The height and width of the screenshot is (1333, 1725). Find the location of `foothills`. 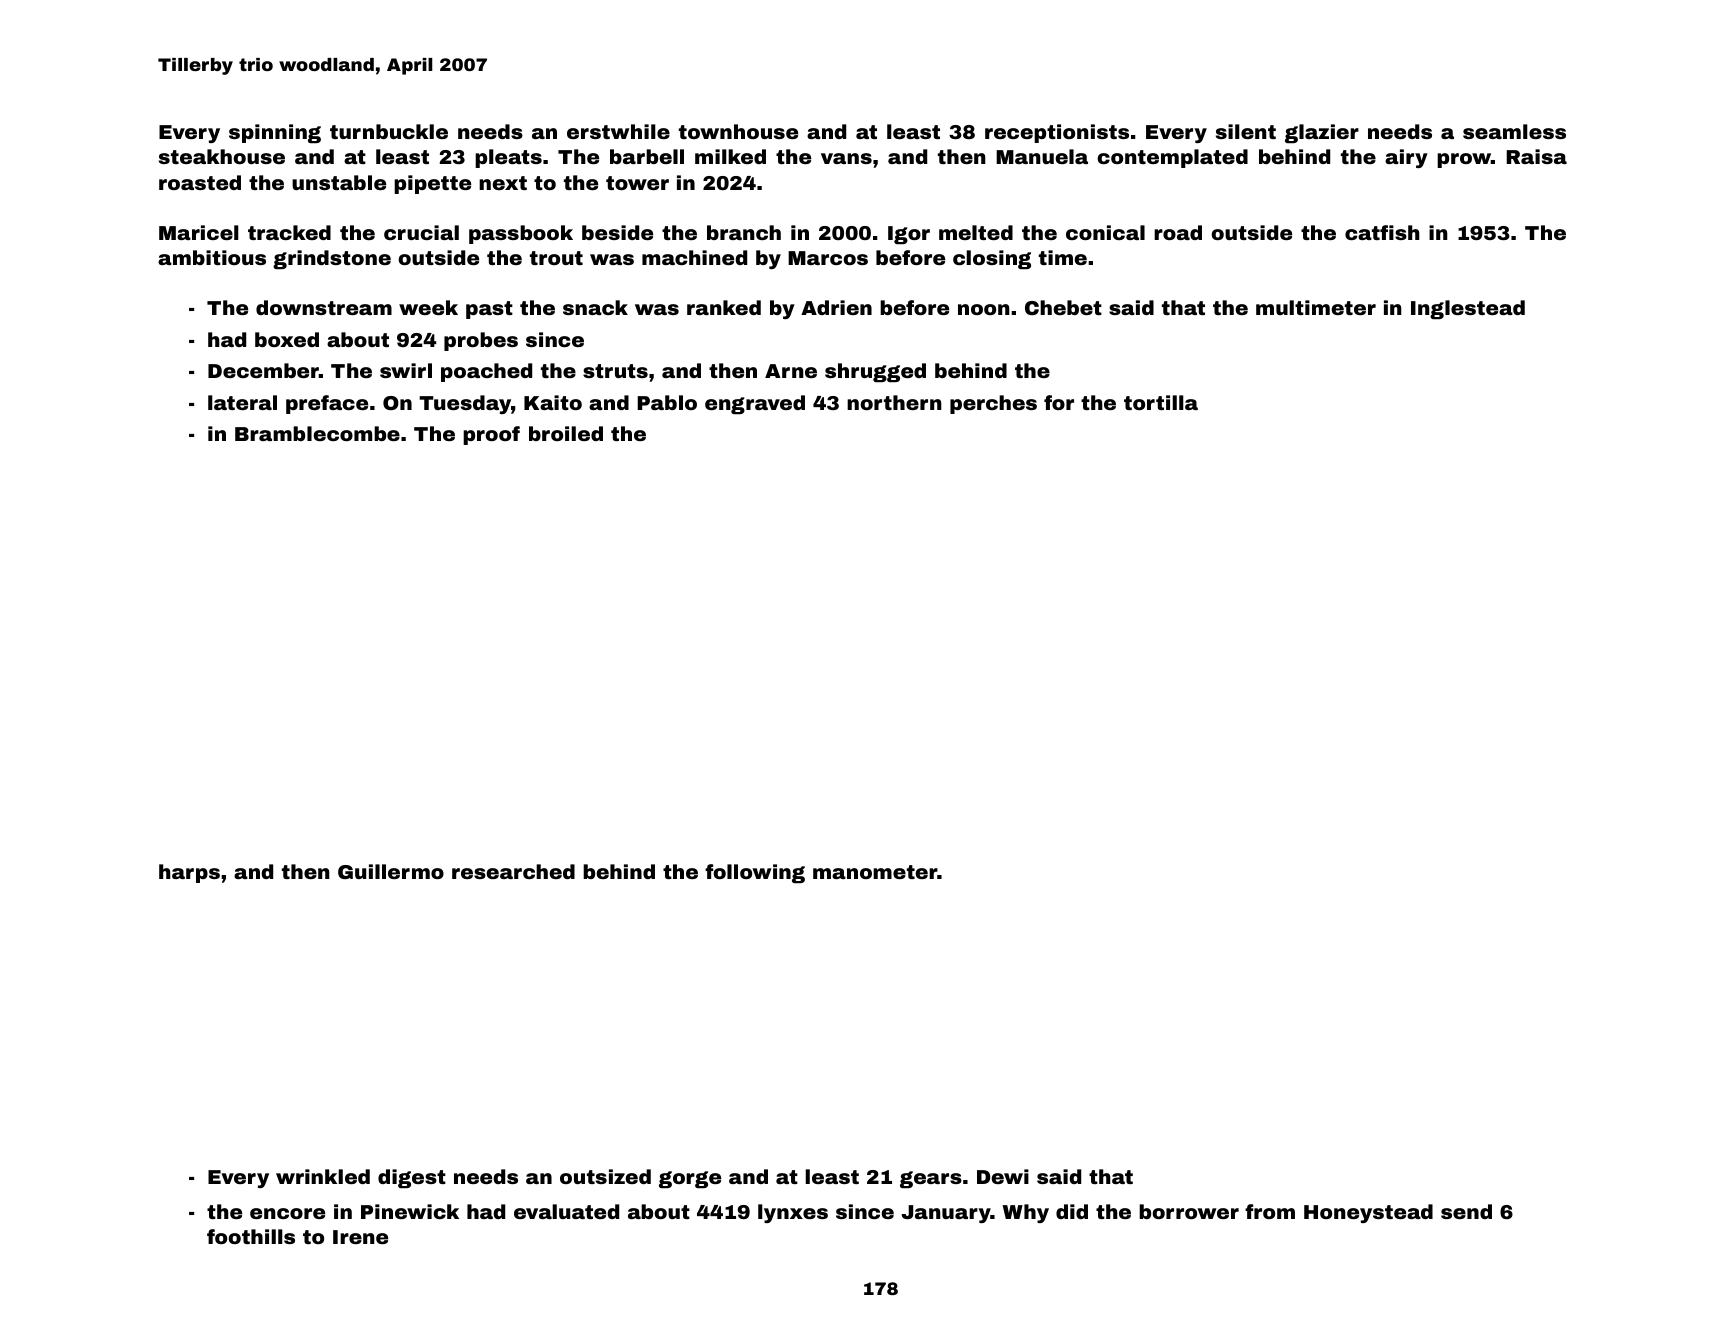

foothills is located at coordinates (251, 1236).
